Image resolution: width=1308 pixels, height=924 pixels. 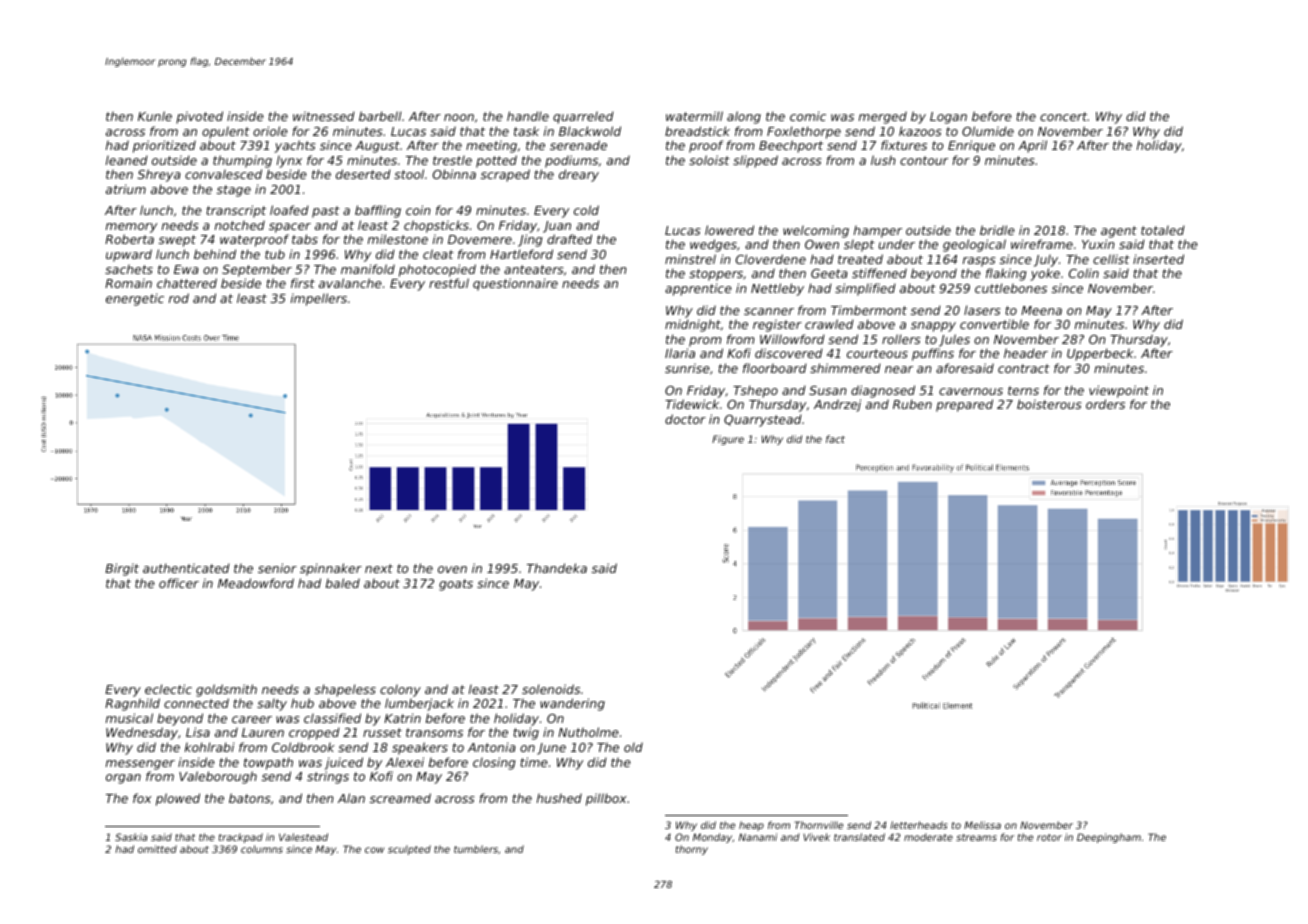 I want to click on wandering, so click(x=572, y=704).
